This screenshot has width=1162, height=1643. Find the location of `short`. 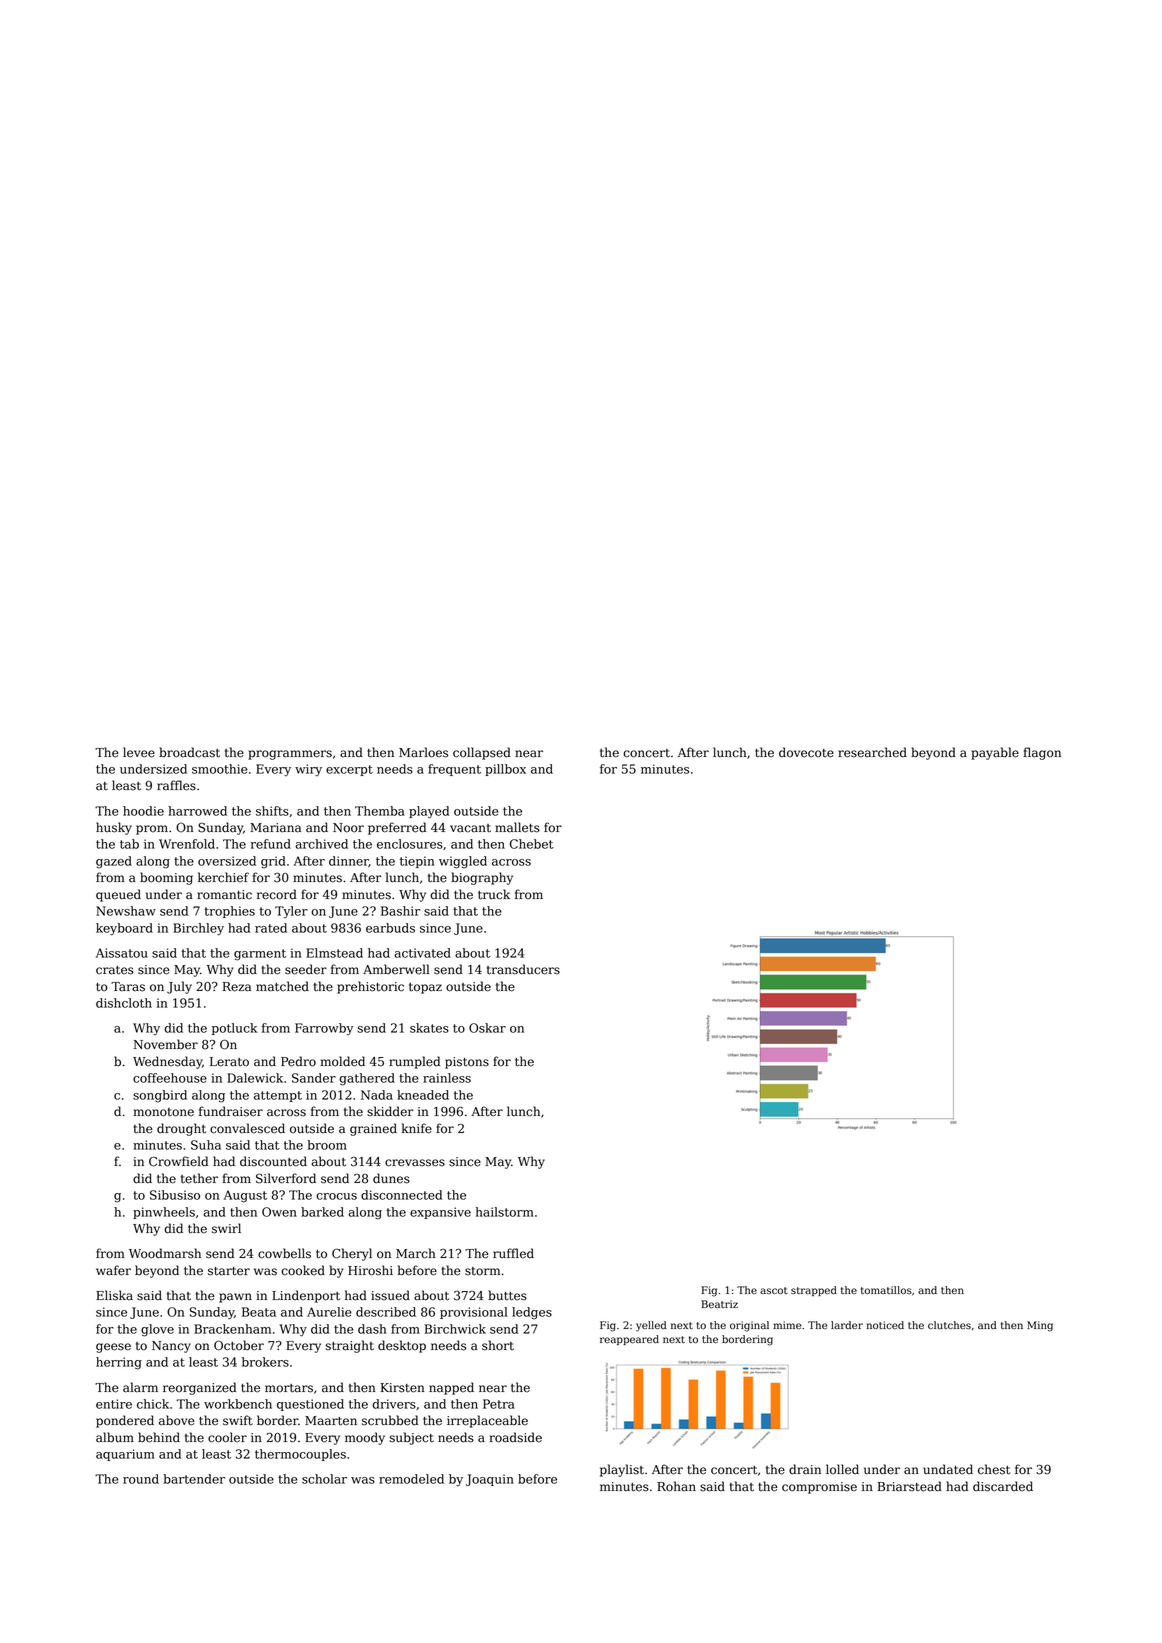

short is located at coordinates (498, 1345).
